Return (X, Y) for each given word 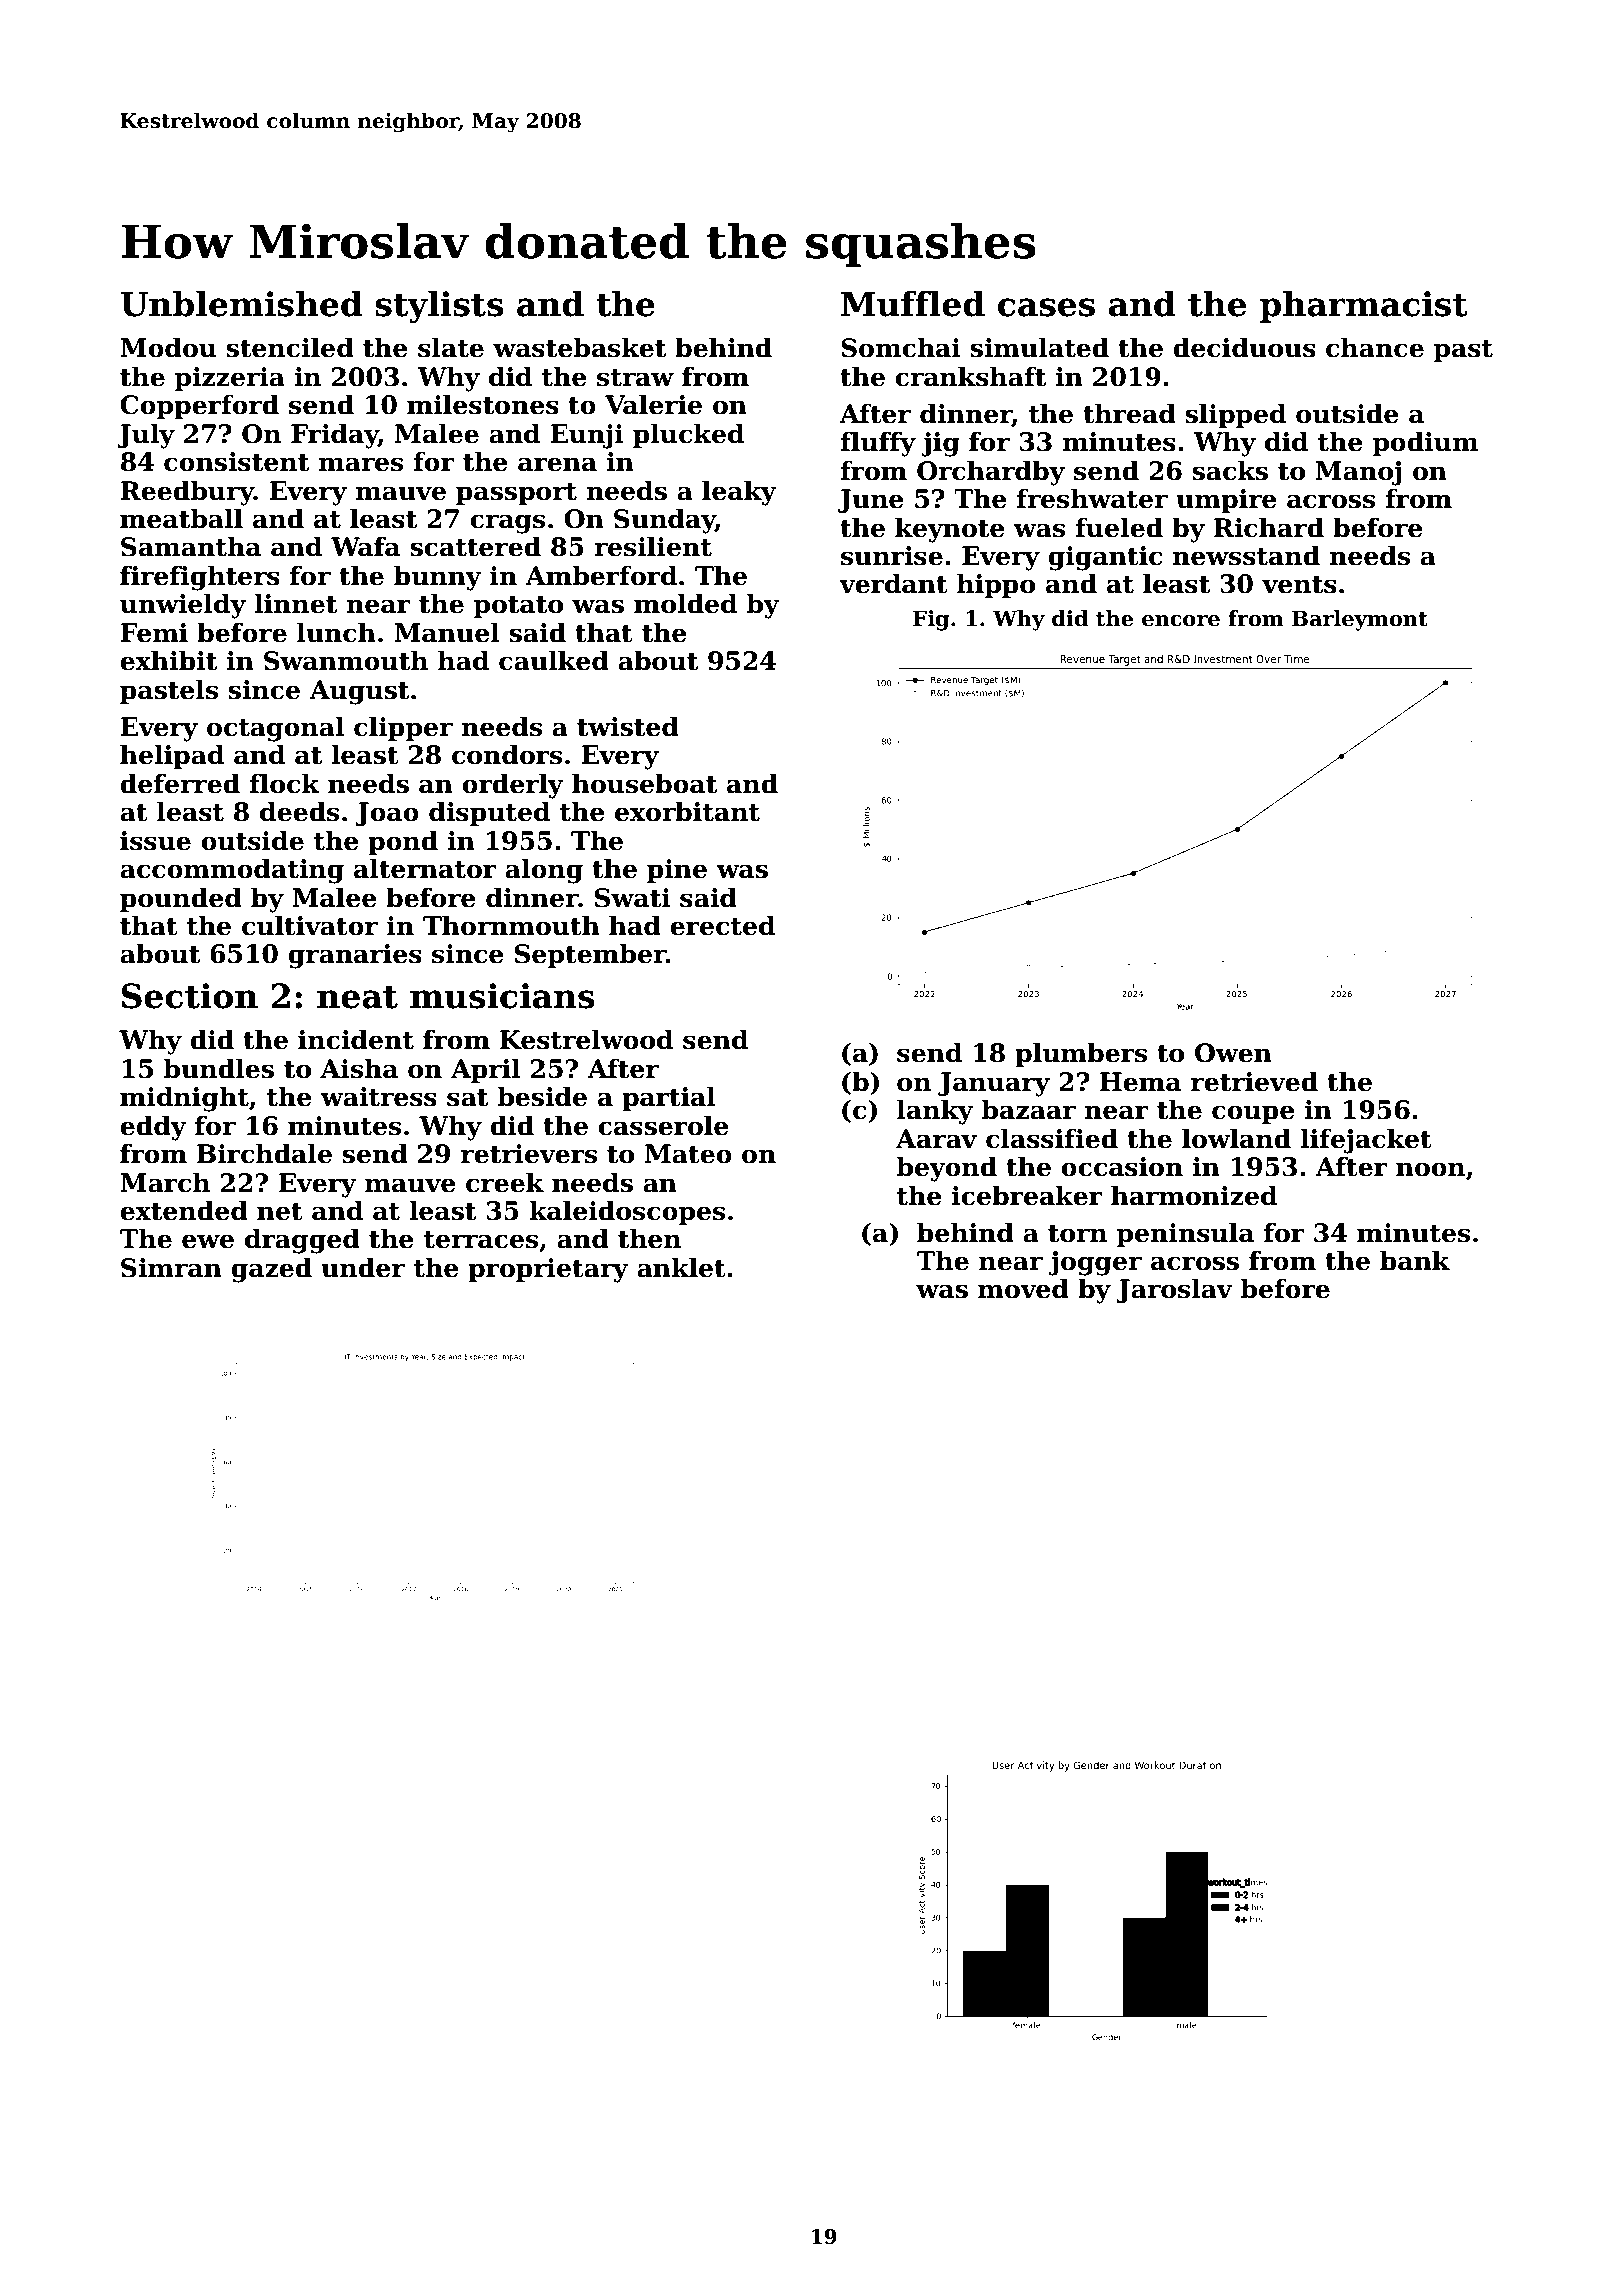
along (544, 871)
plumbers (1081, 1054)
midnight (184, 1099)
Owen (1233, 1053)
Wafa (365, 546)
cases (1046, 307)
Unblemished (241, 303)
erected (722, 925)
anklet (681, 1267)
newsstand (1246, 555)
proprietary (548, 1270)
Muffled (913, 303)
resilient (653, 546)
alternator (425, 868)
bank (1415, 1260)
